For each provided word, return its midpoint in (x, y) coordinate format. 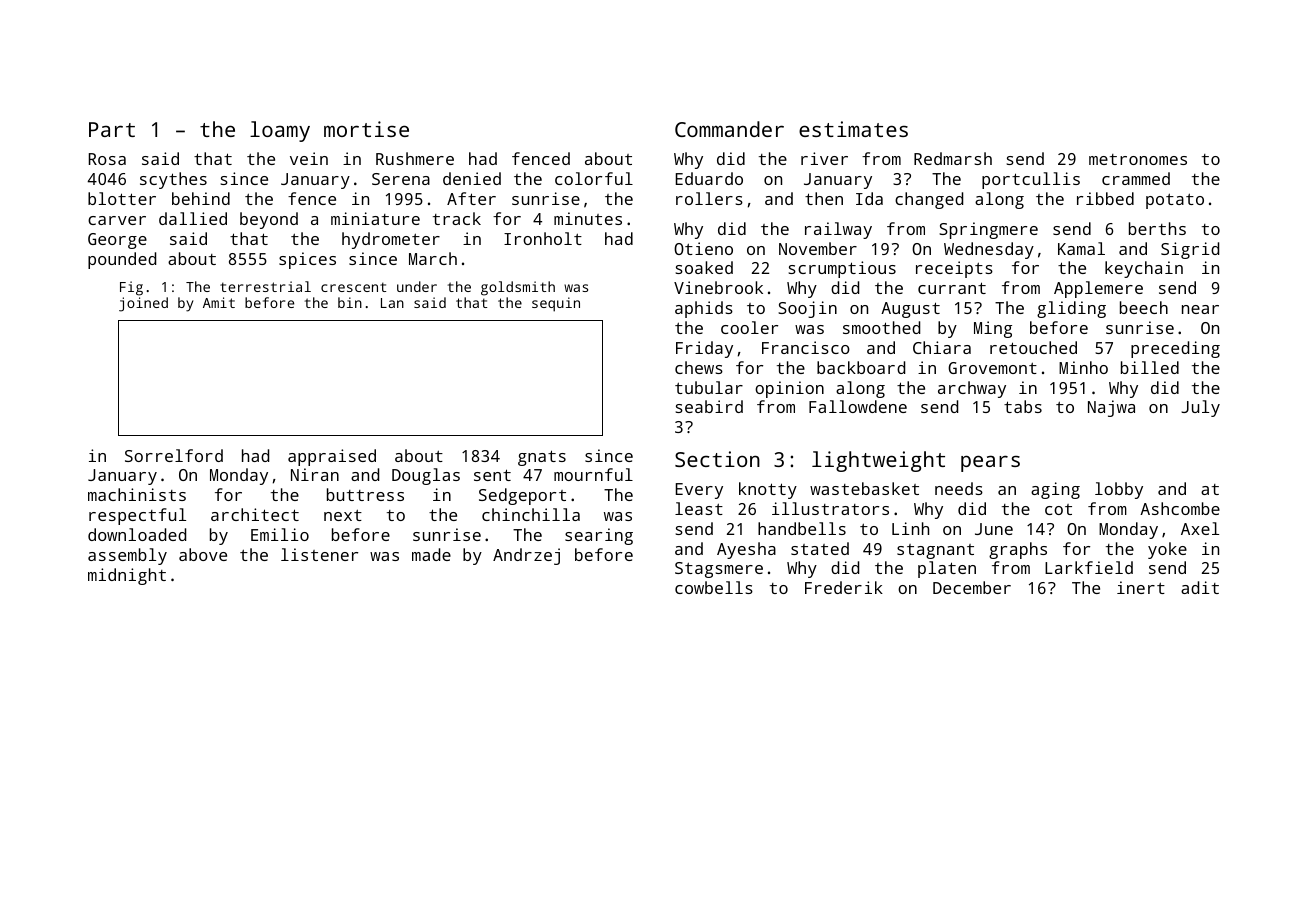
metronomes (1138, 159)
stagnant (935, 551)
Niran (315, 474)
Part (112, 129)
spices (307, 260)
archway (972, 389)
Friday (704, 349)
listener (319, 554)
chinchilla (531, 514)
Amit (219, 302)
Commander (729, 129)
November (818, 248)
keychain (1144, 269)
